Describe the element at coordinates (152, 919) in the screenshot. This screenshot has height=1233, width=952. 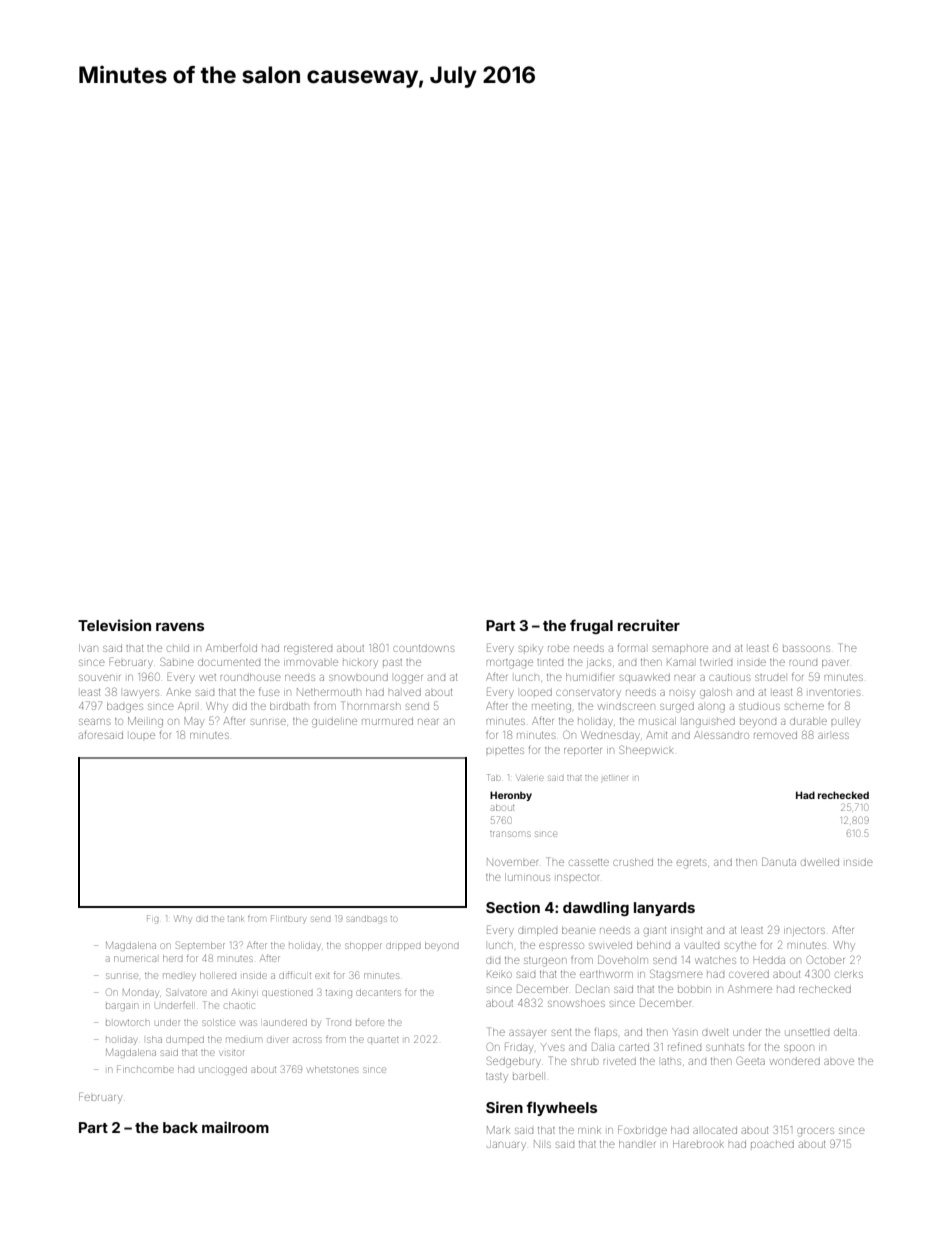
I see `Fig` at that location.
